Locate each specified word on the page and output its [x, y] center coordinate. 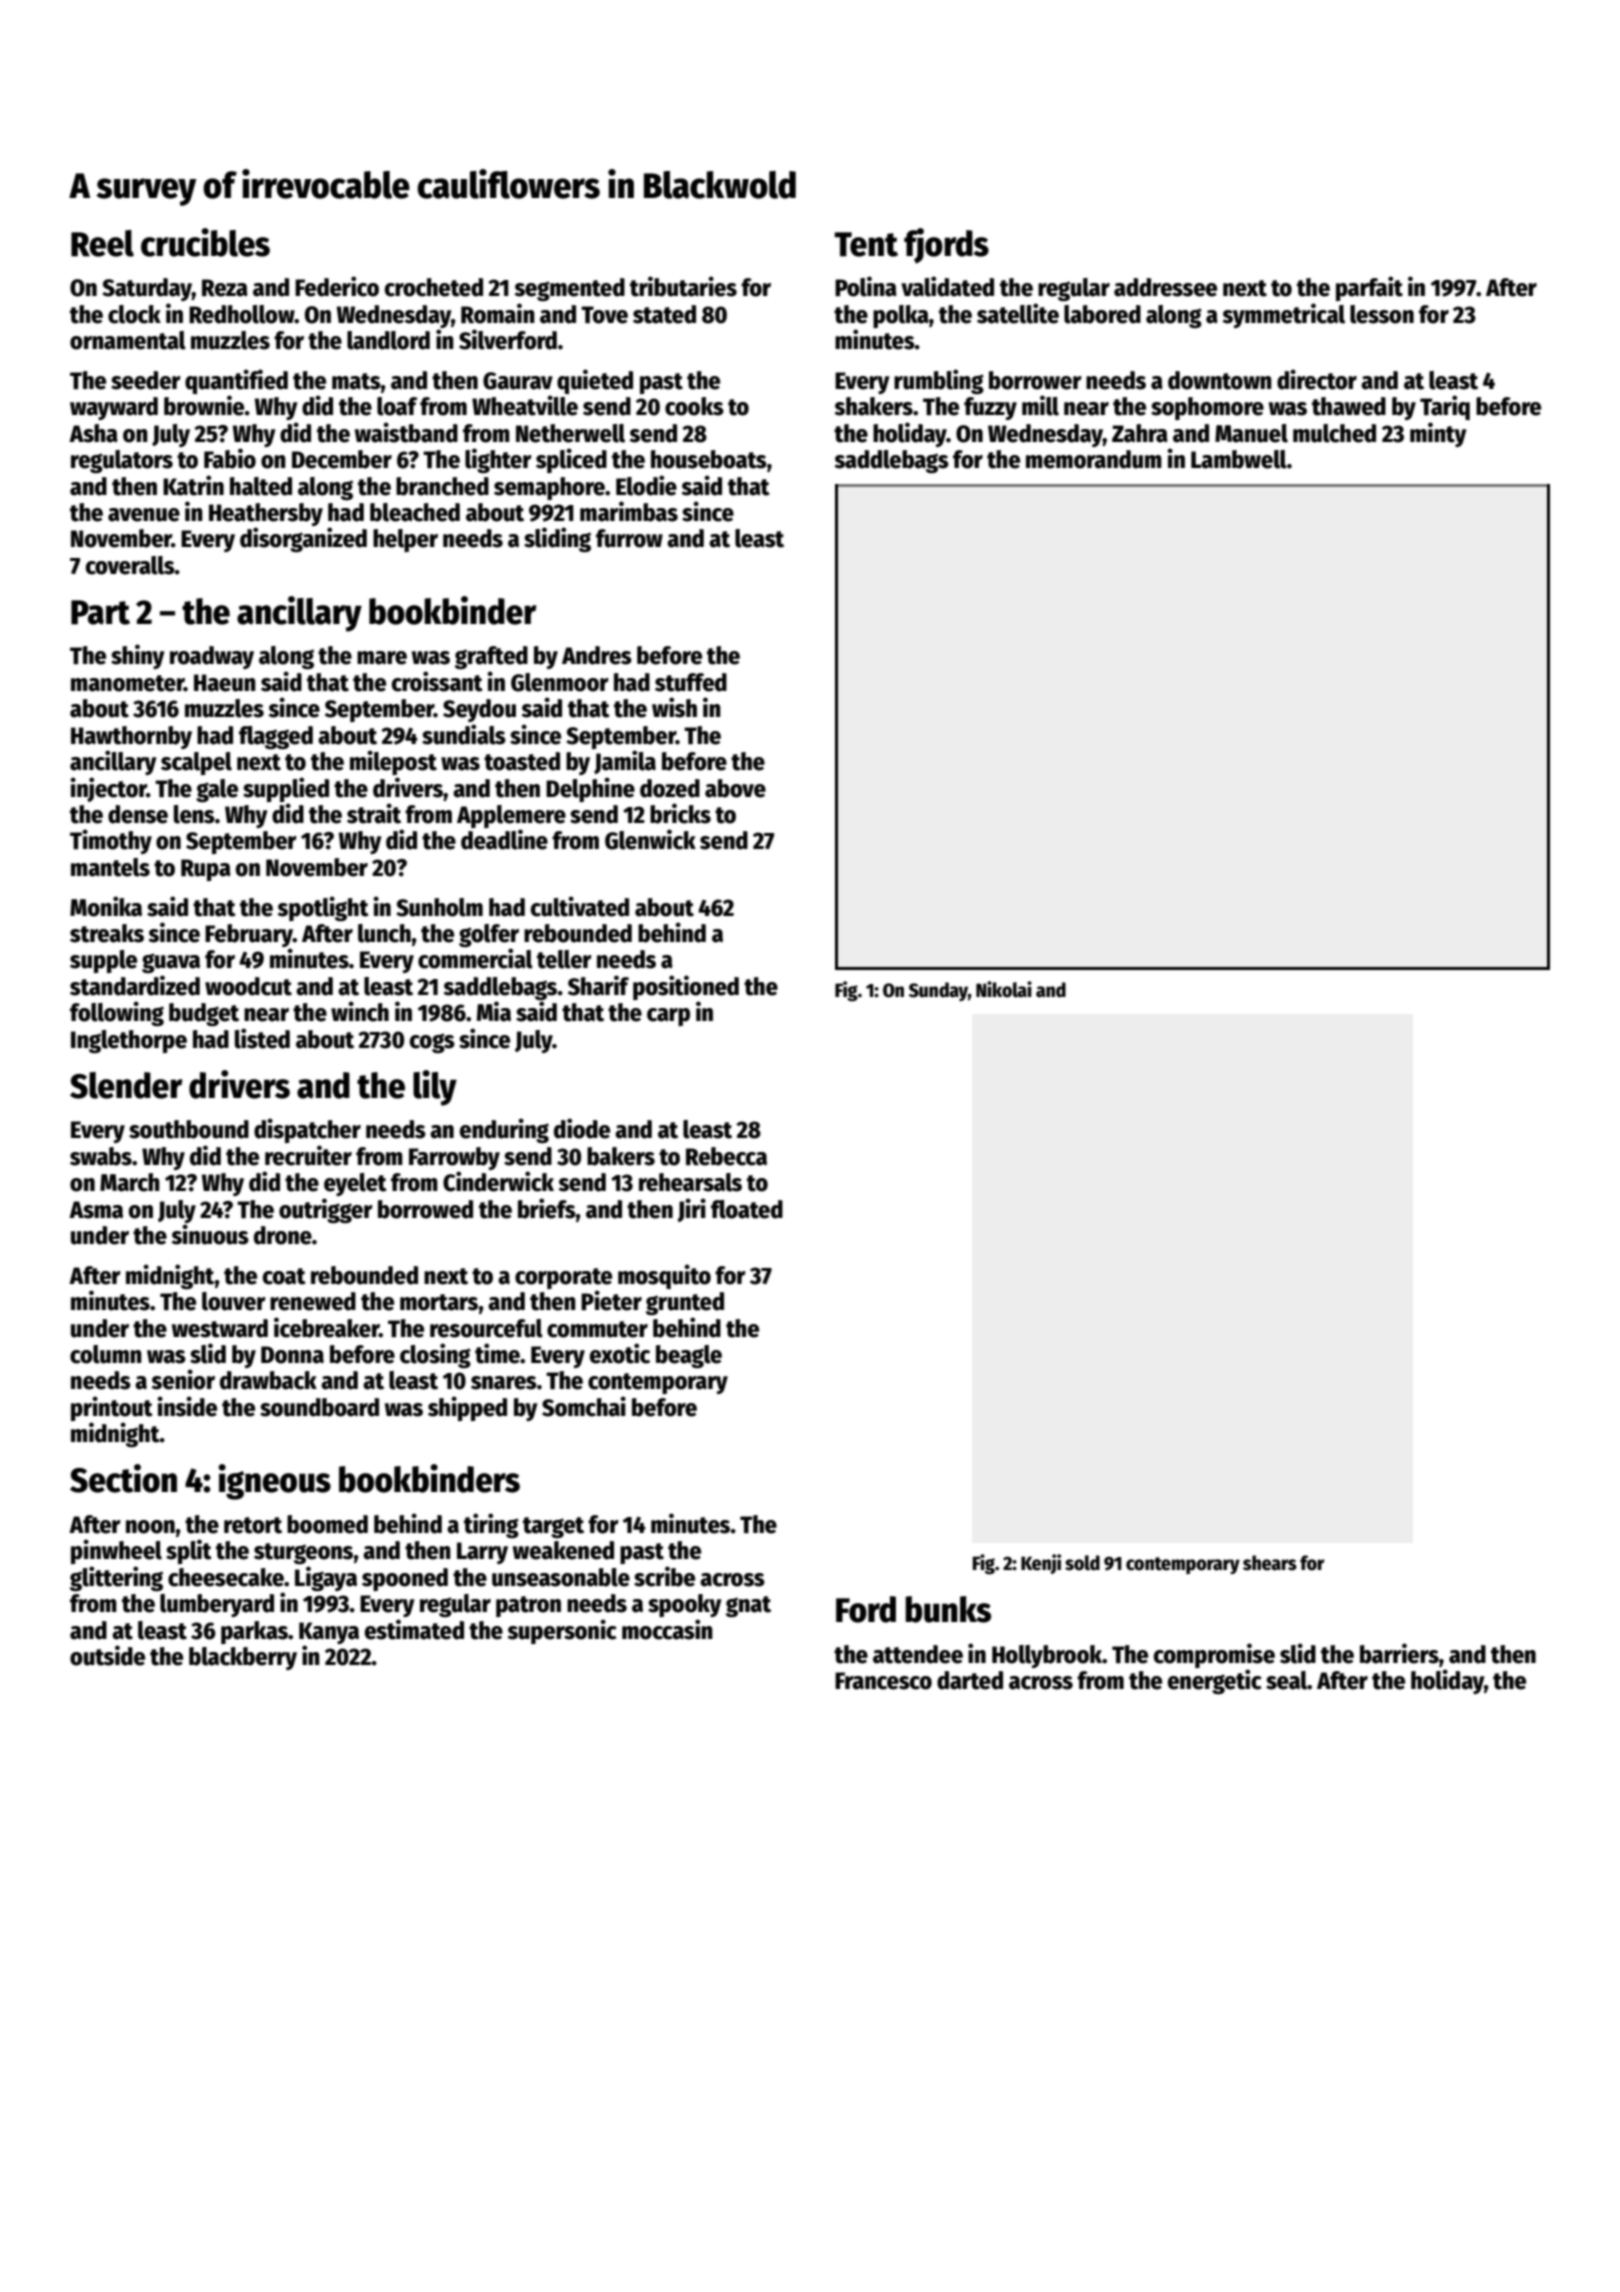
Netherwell [570, 433]
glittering [116, 1578]
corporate [563, 1278]
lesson [1382, 314]
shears [1270, 1563]
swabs [101, 1156]
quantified [236, 381]
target [553, 1527]
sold [1082, 1563]
